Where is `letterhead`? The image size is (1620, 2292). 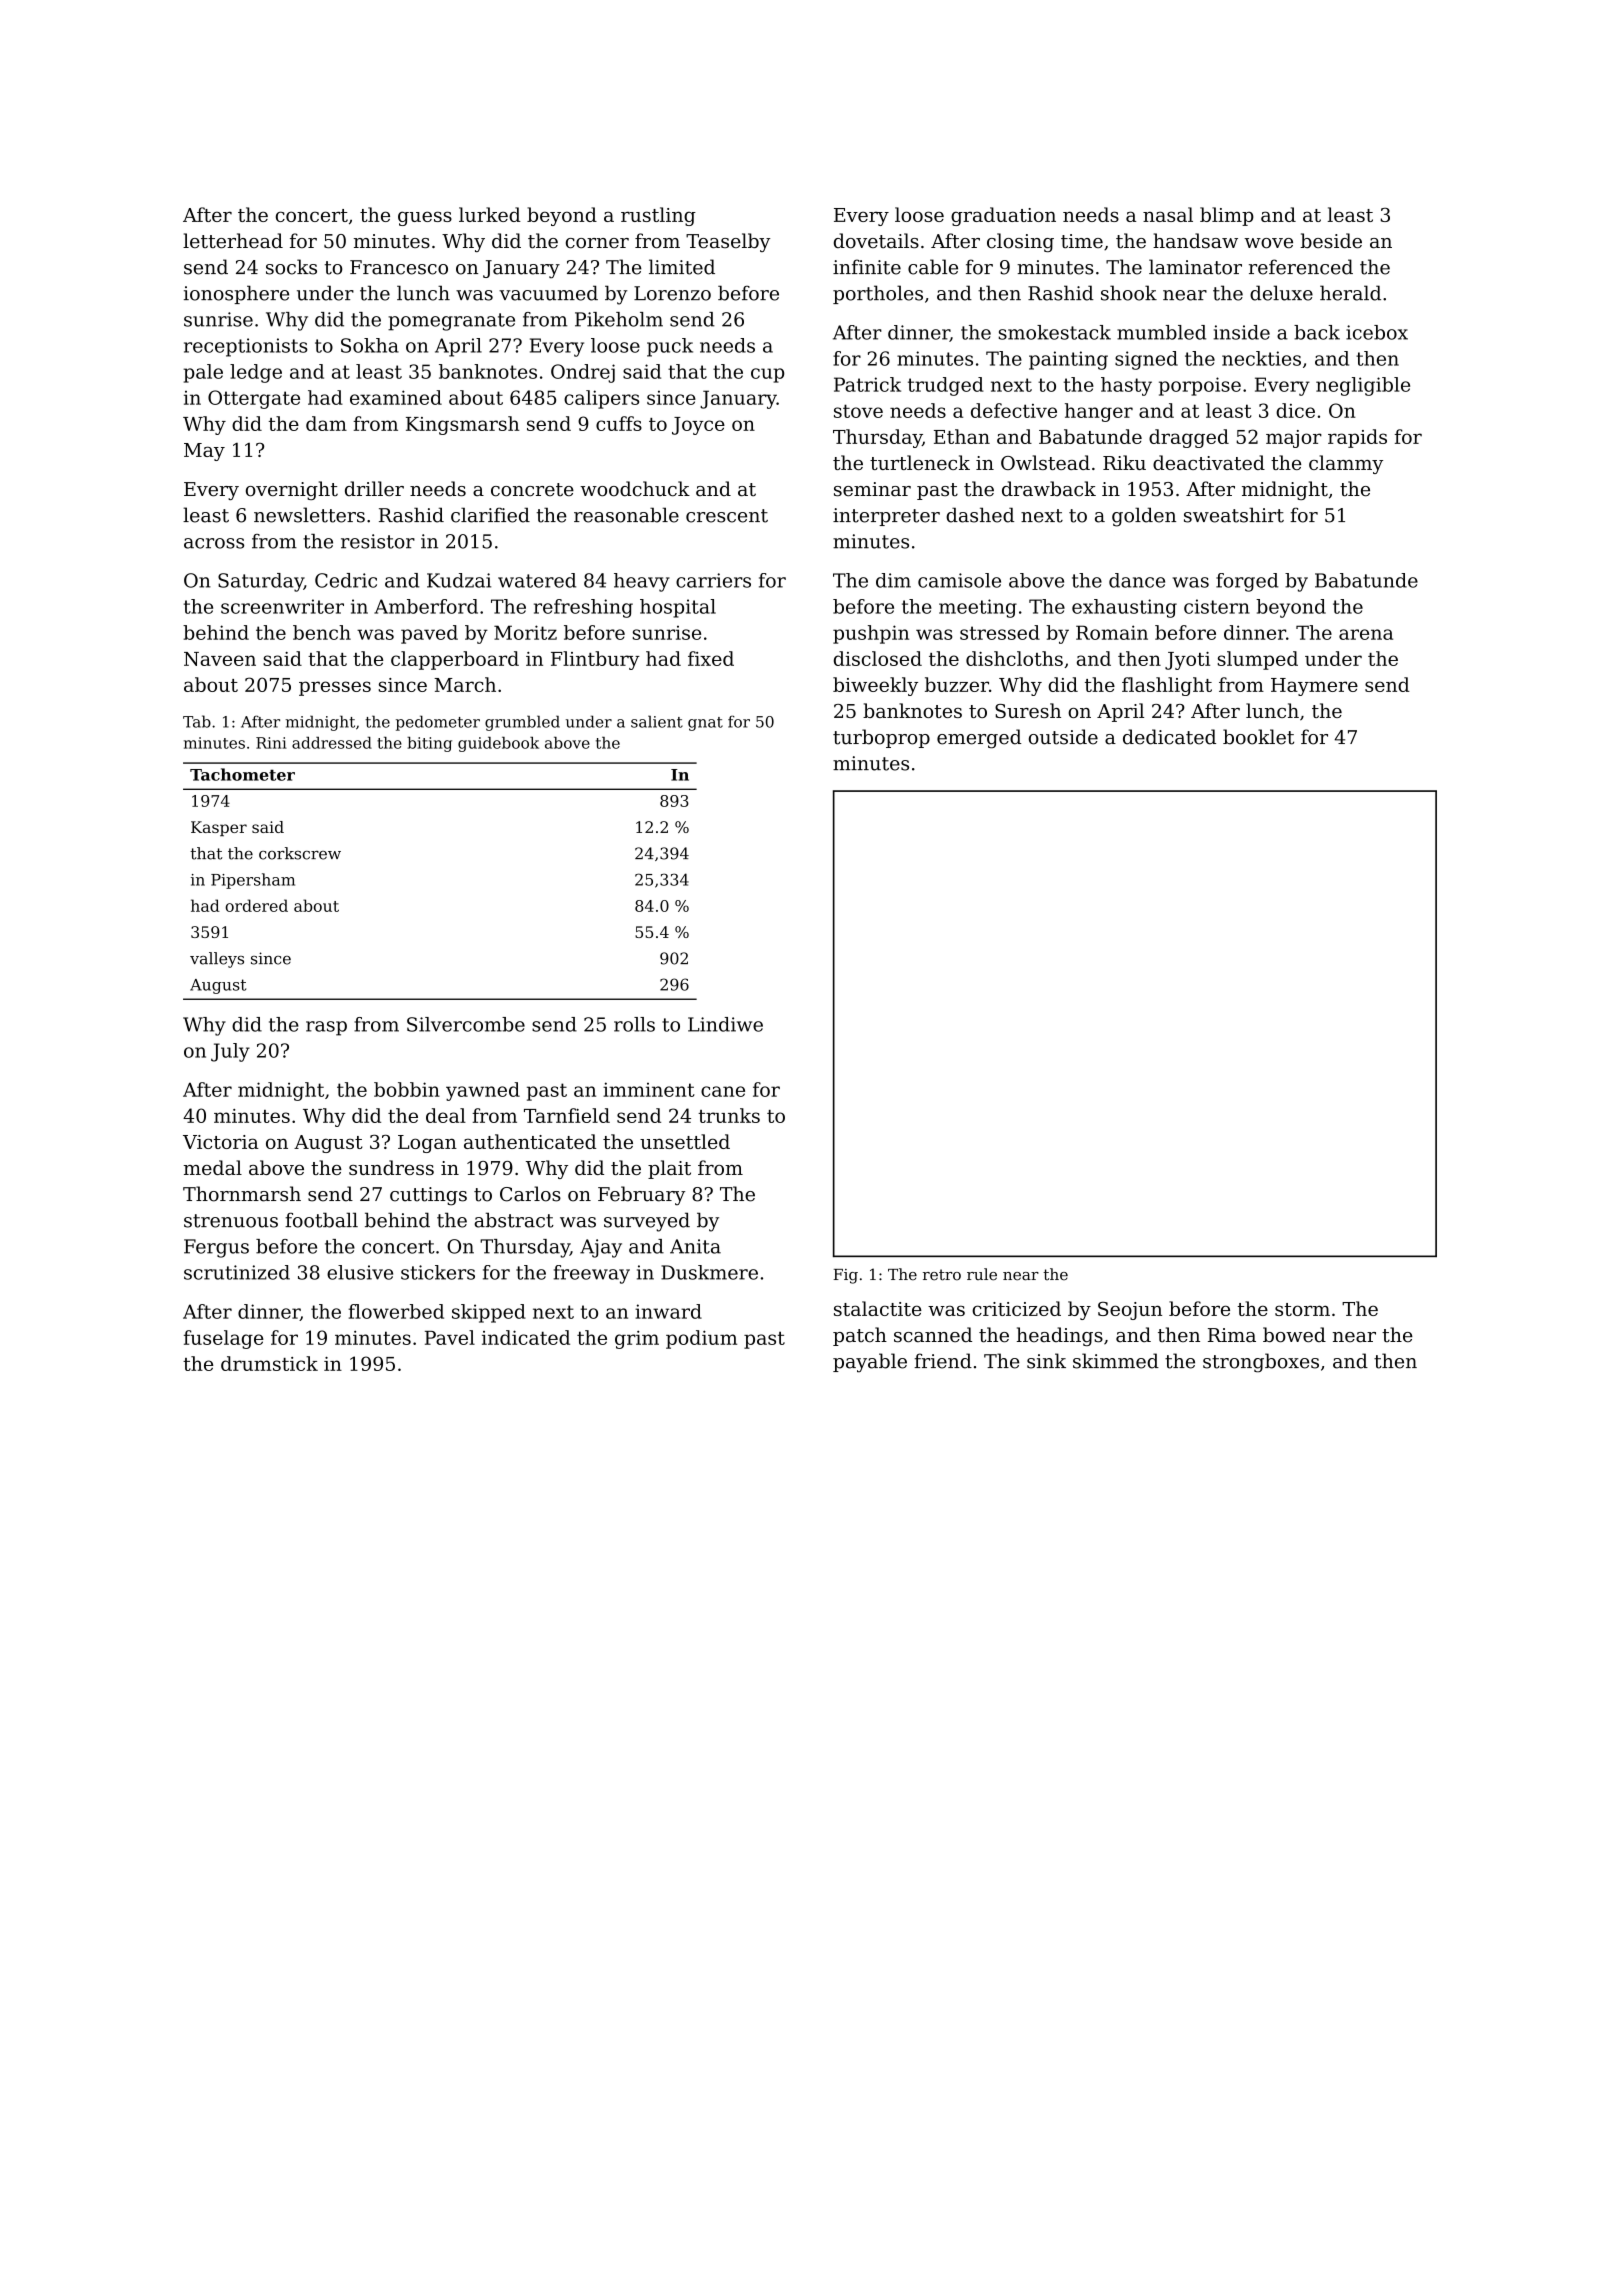
letterhead is located at coordinates (233, 241).
